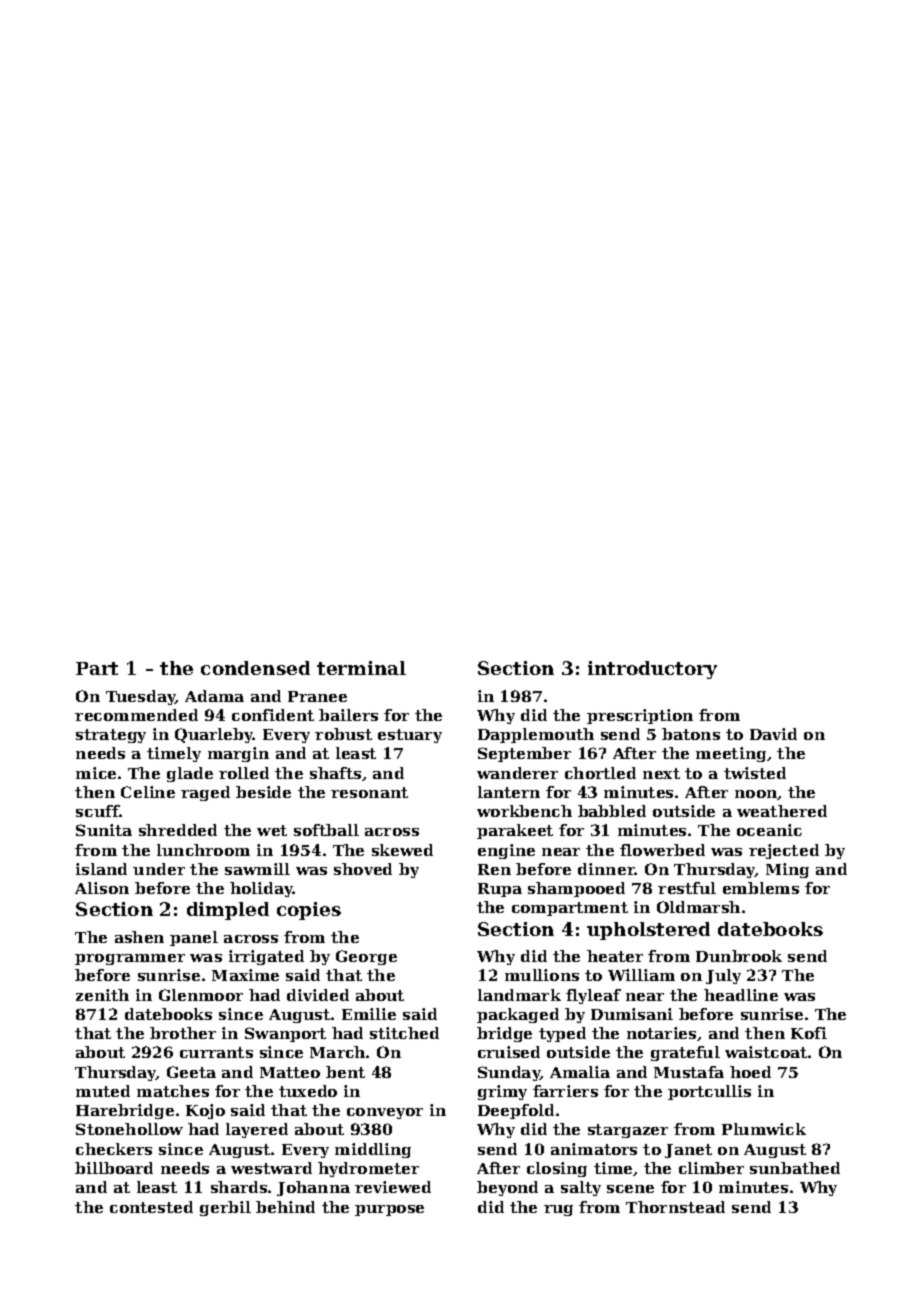  Describe the element at coordinates (183, 1033) in the document. I see `brother` at that location.
